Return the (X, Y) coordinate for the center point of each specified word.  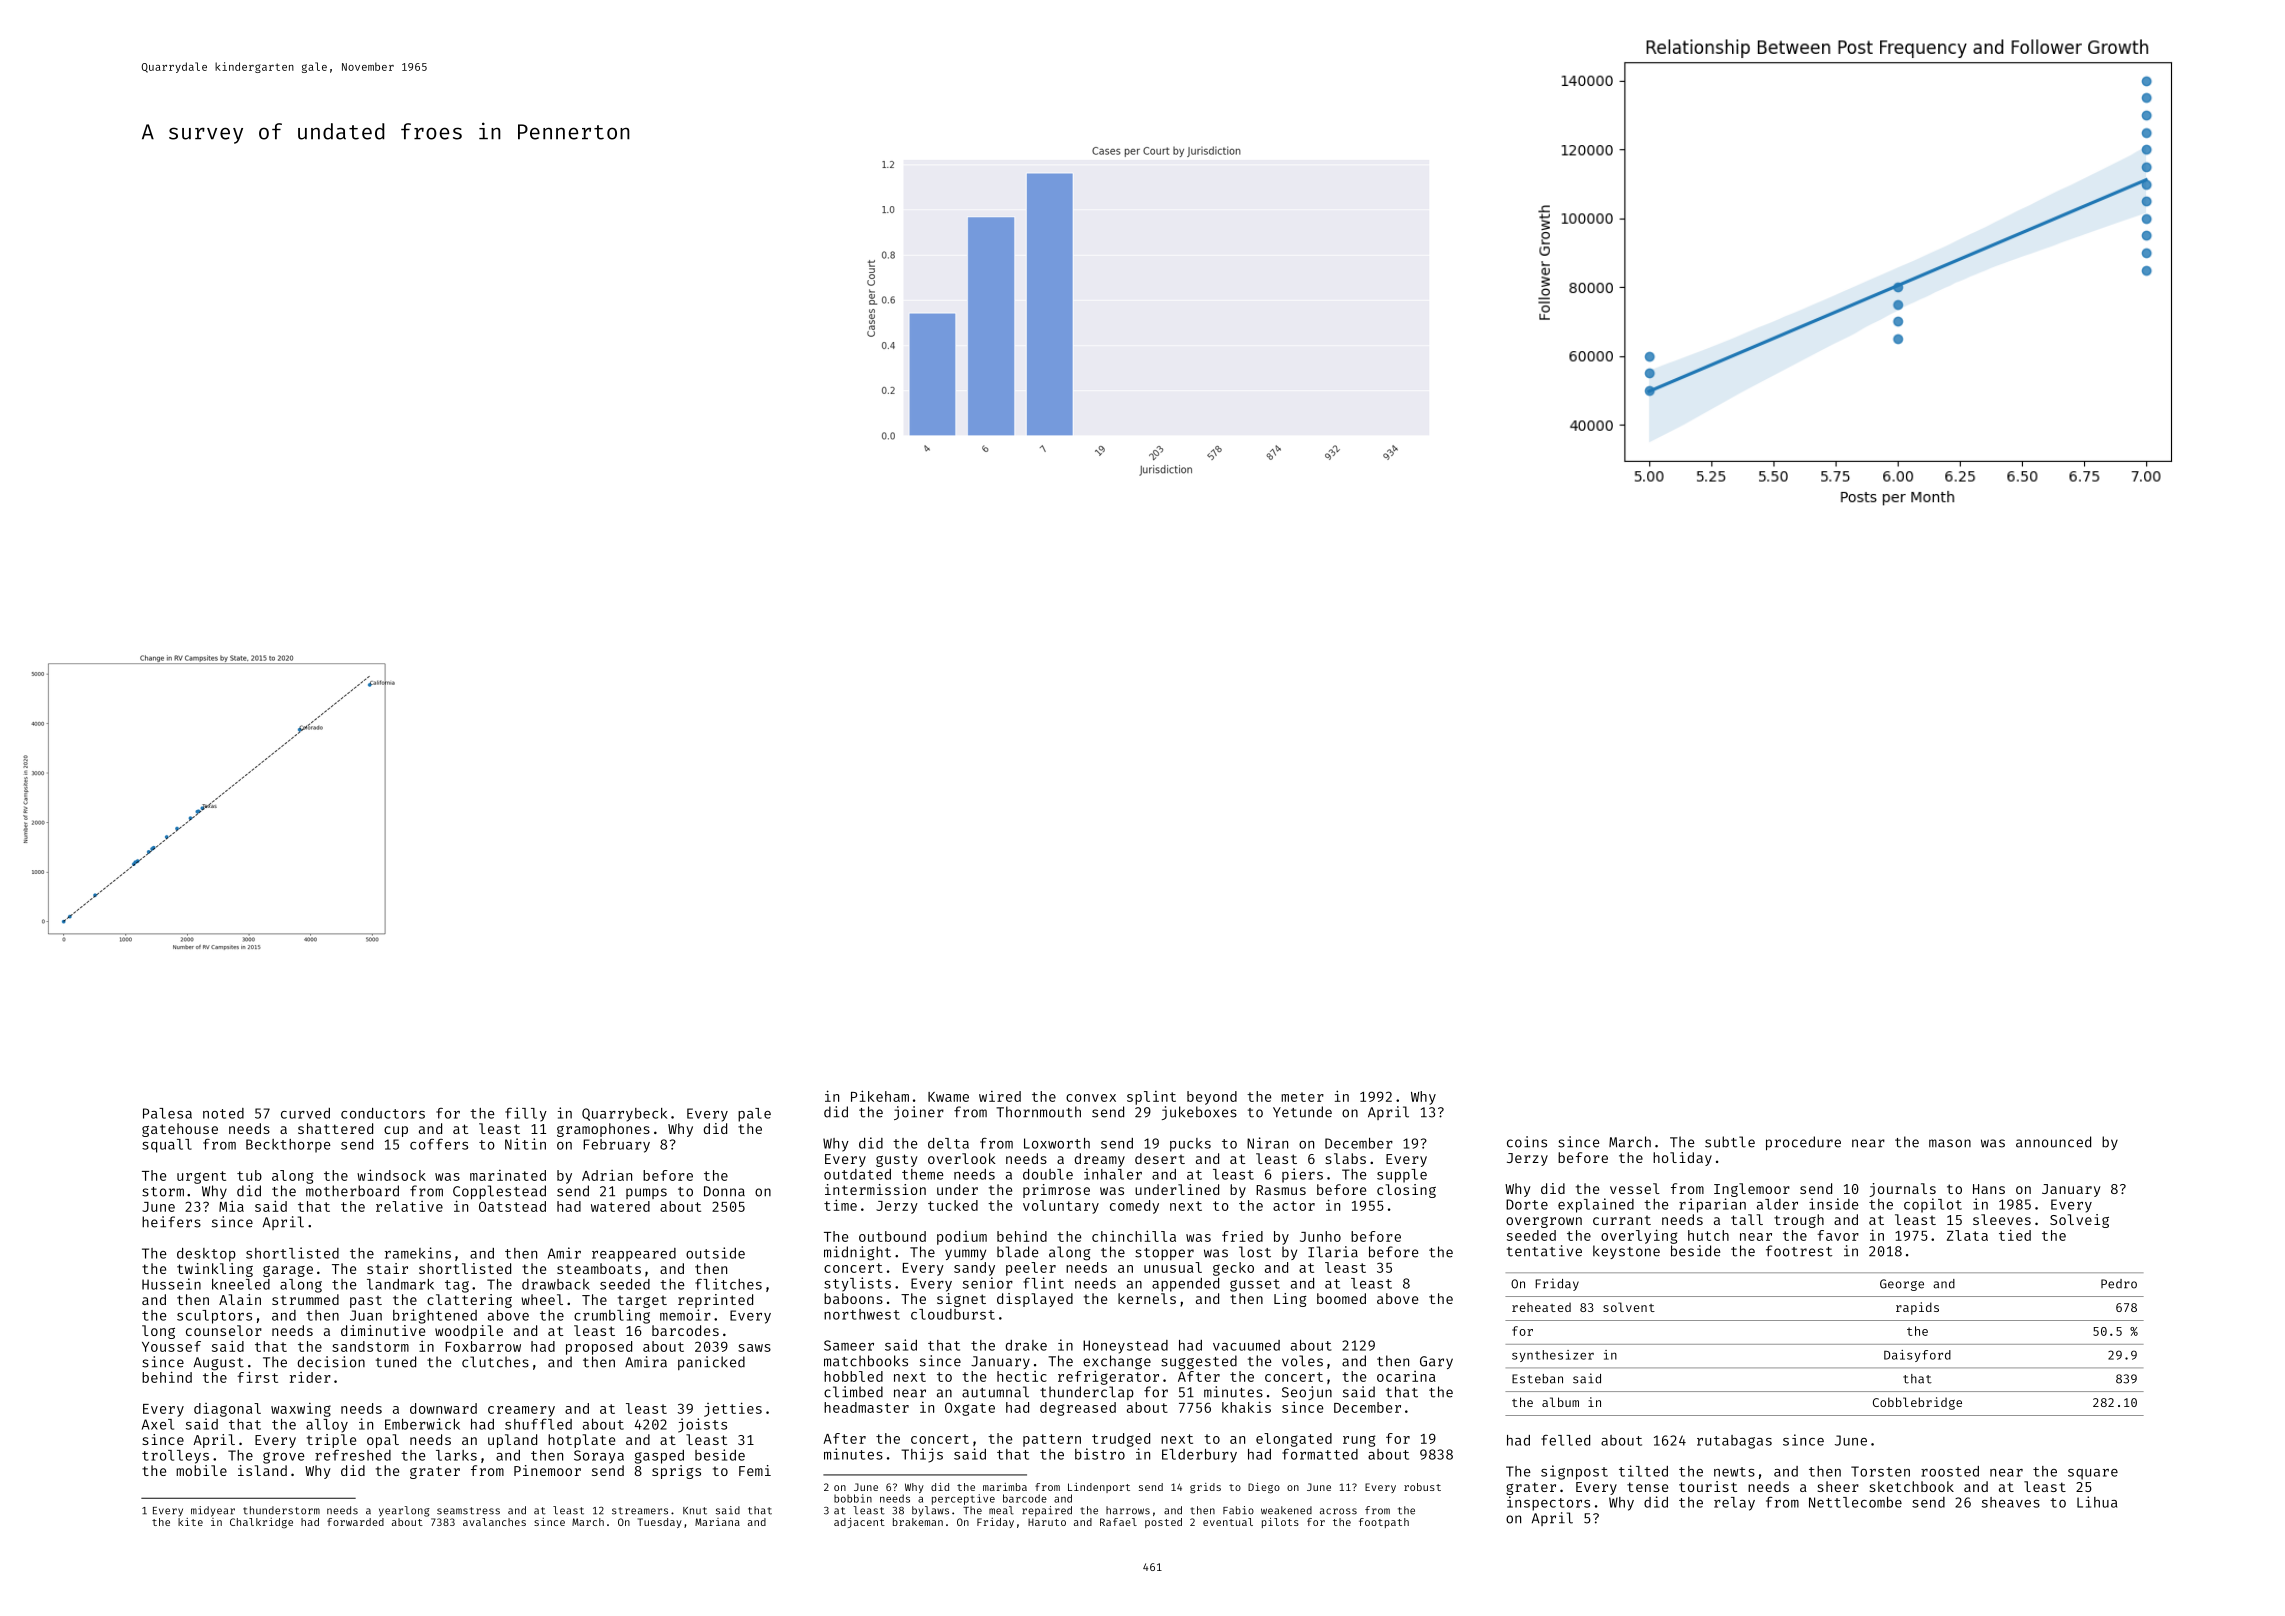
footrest (1799, 1251)
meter (1302, 1097)
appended (1185, 1285)
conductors (383, 1113)
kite (190, 1522)
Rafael (1118, 1522)
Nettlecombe (1855, 1502)
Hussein (171, 1284)
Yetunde (1302, 1112)
